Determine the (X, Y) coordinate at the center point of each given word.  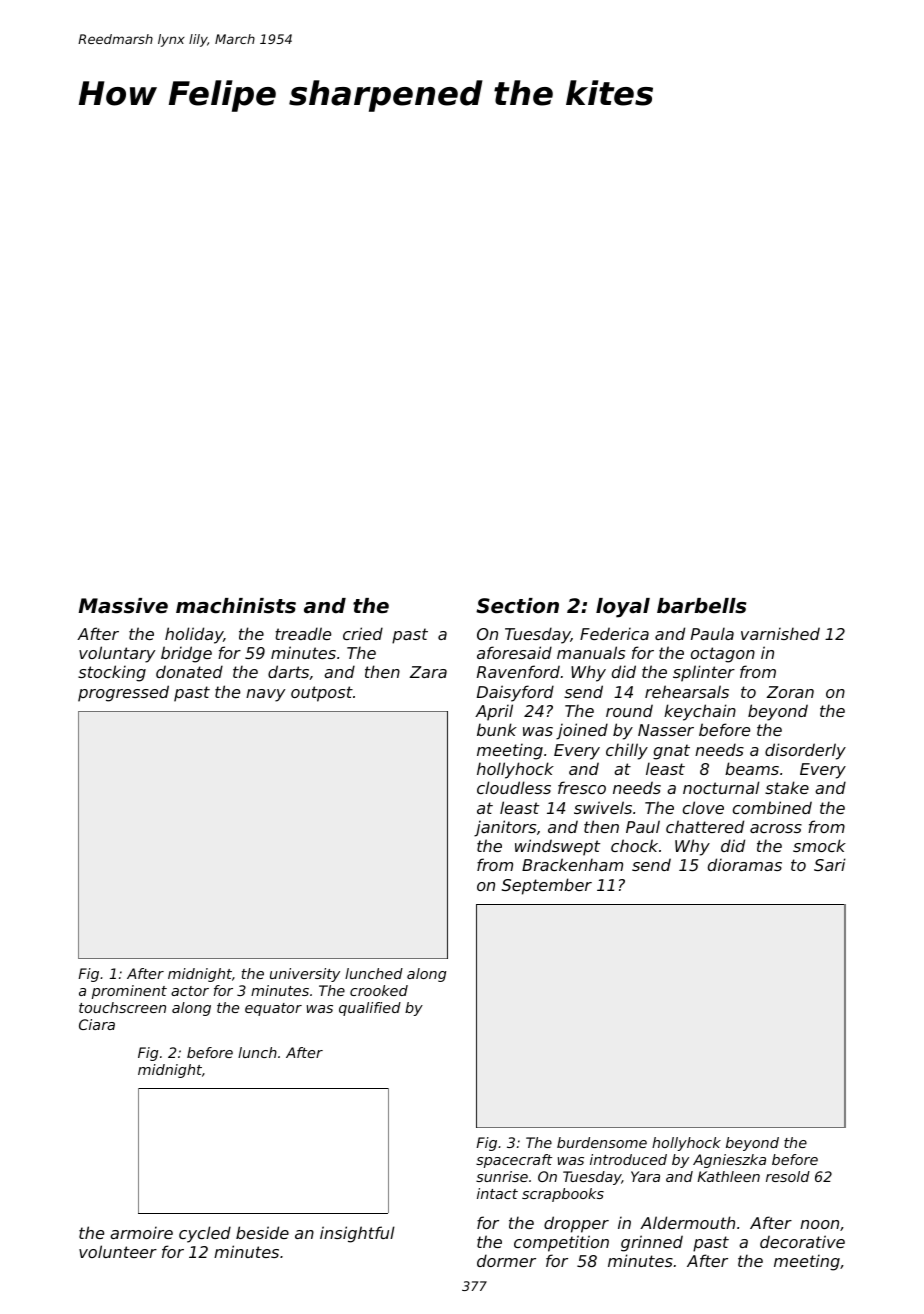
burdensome (602, 1142)
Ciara (97, 1024)
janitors (505, 828)
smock (819, 845)
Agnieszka (729, 1161)
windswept (557, 847)
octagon (723, 655)
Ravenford (518, 671)
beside (262, 1232)
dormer (506, 1260)
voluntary (117, 654)
